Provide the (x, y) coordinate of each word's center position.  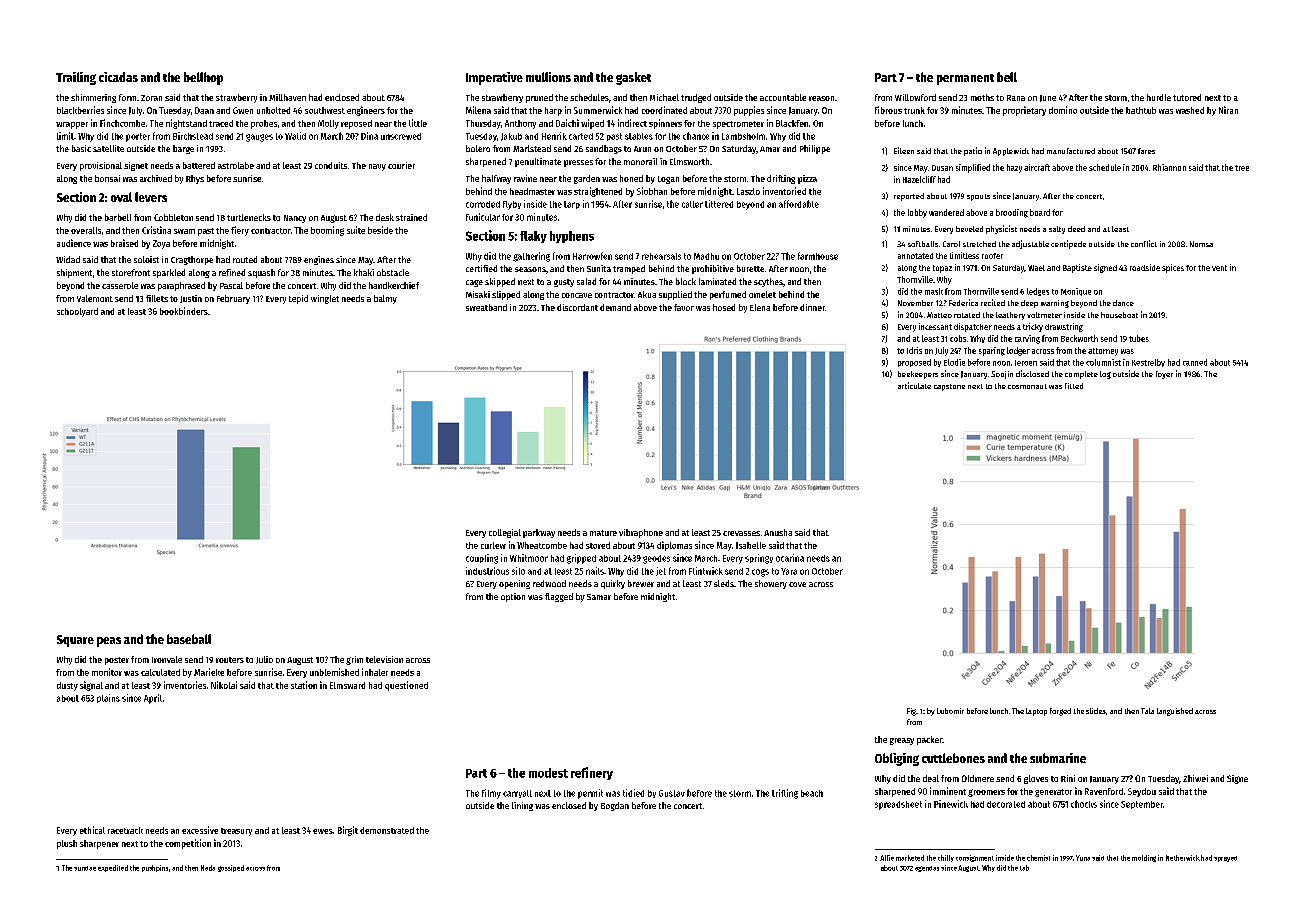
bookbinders (184, 311)
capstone (949, 387)
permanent (965, 79)
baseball (189, 639)
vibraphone (641, 533)
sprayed (1225, 859)
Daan (204, 110)
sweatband (486, 307)
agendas (927, 869)
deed (1076, 229)
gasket (633, 78)
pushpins (155, 868)
